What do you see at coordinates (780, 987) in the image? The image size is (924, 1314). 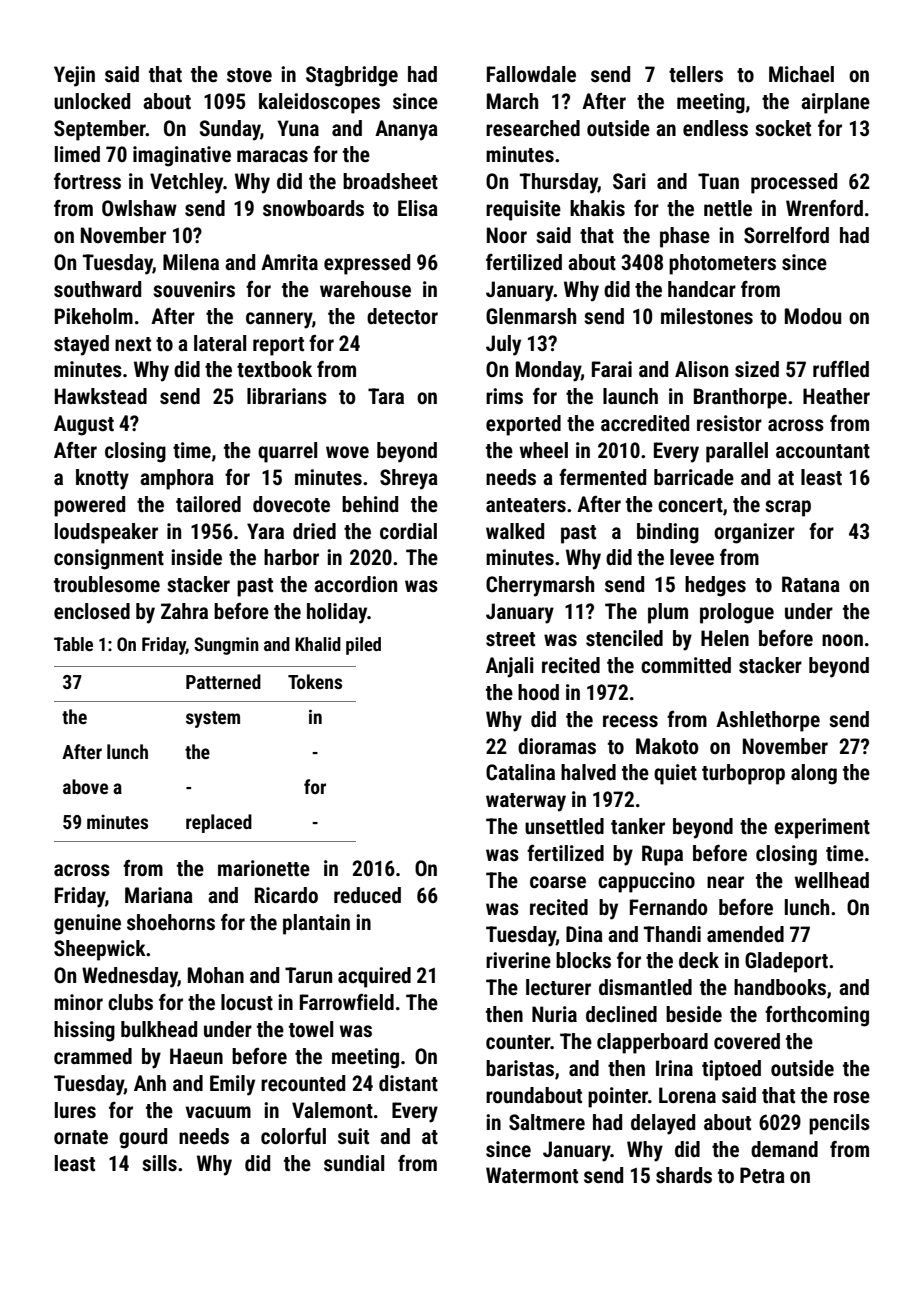 I see `handbooks` at bounding box center [780, 987].
